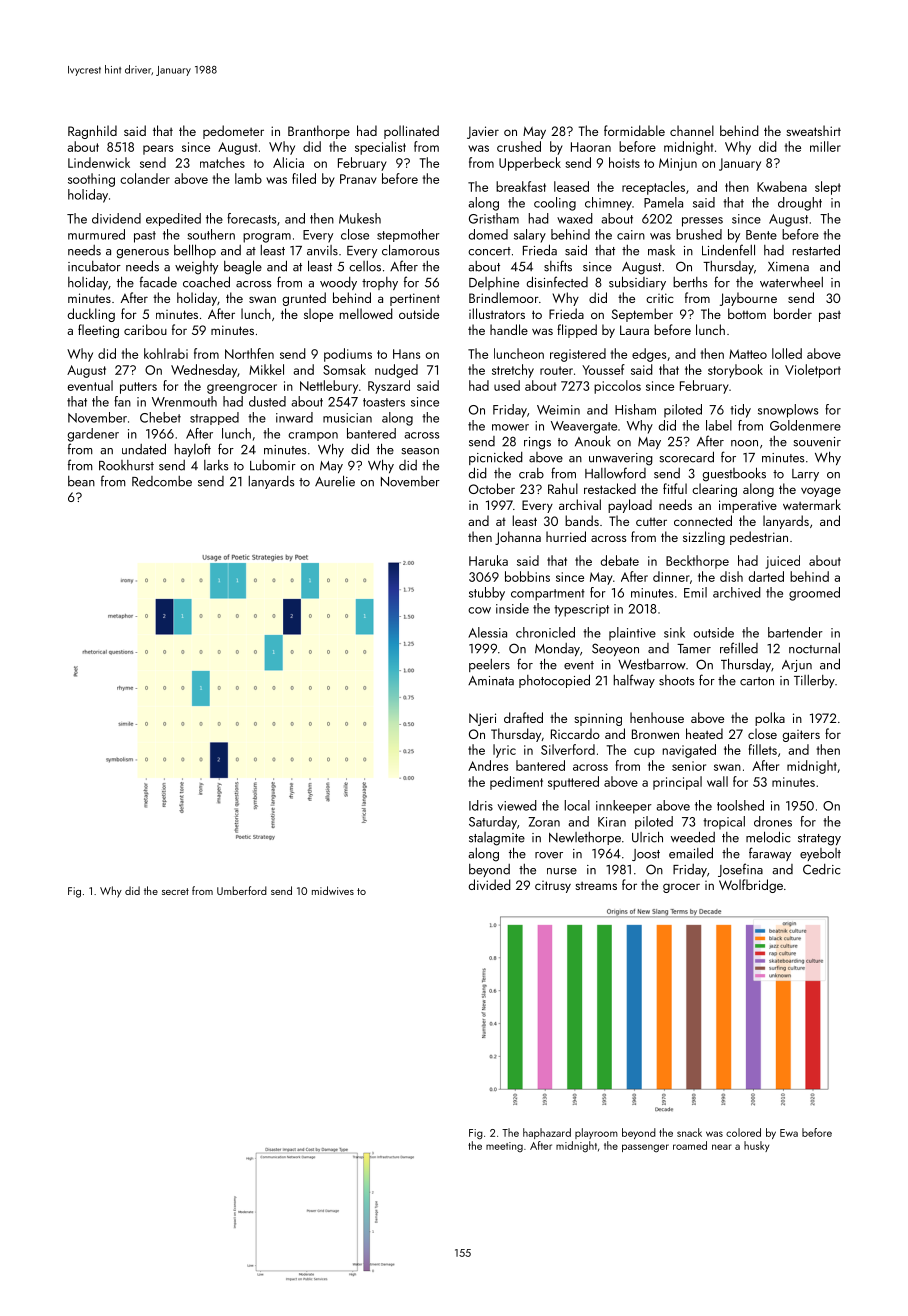  What do you see at coordinates (801, 736) in the screenshot?
I see `gaiters` at bounding box center [801, 736].
